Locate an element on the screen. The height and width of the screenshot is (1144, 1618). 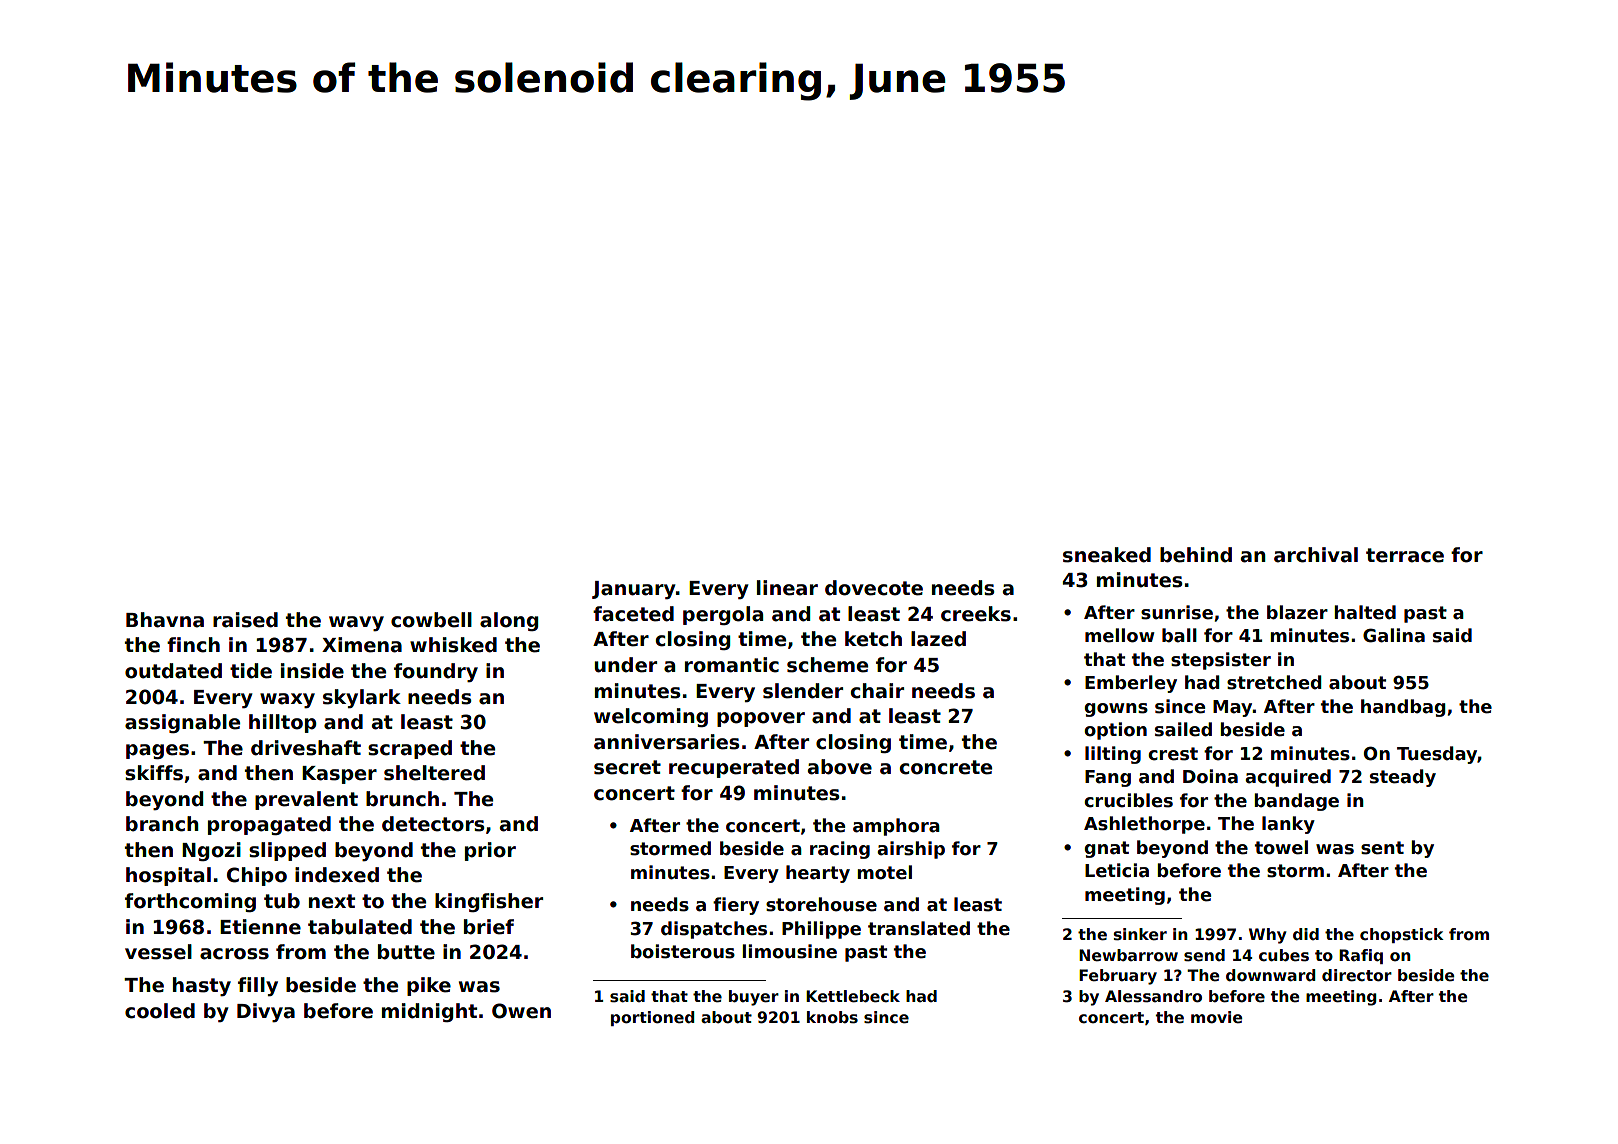
stretched is located at coordinates (1274, 682).
